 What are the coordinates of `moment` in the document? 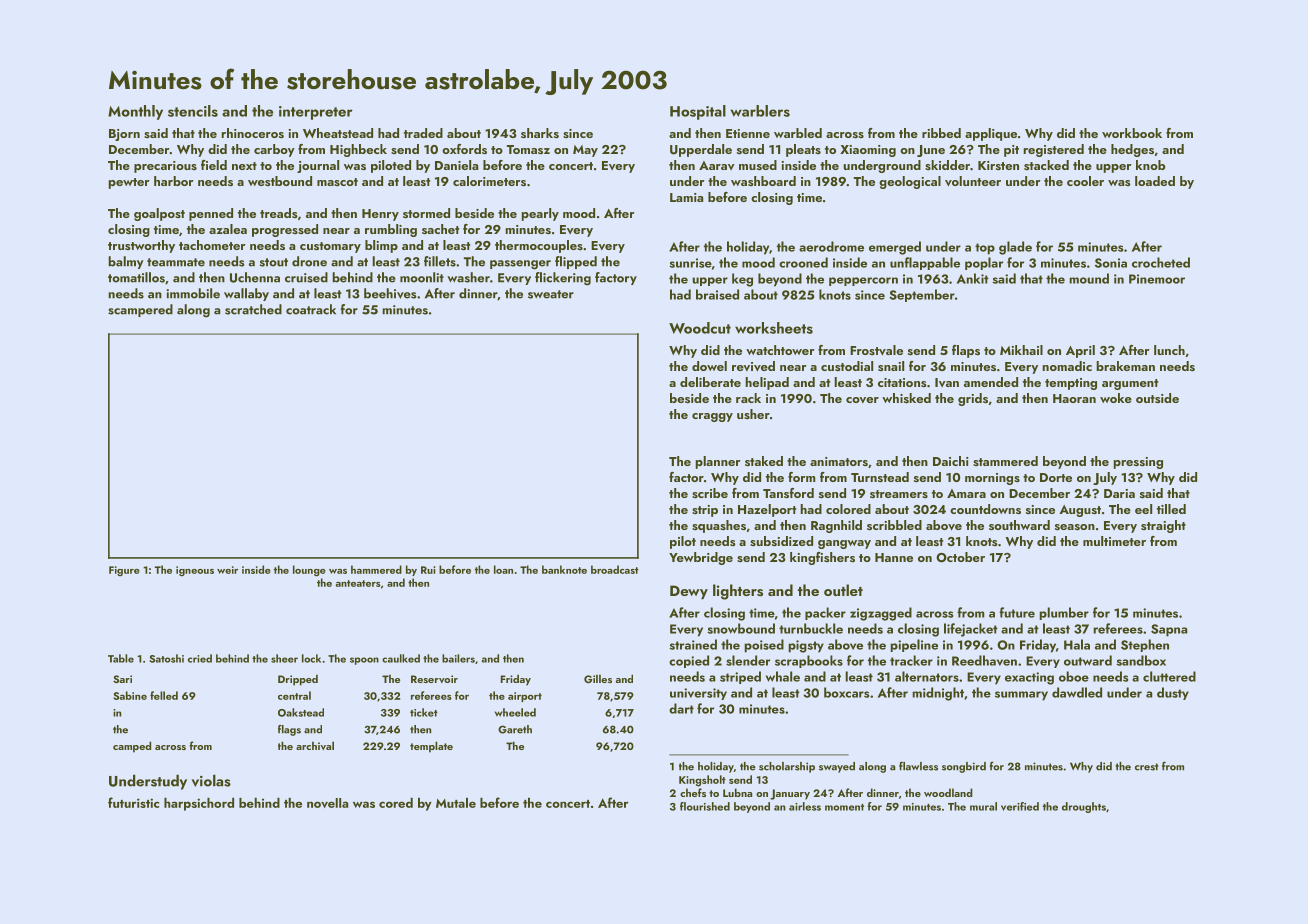 It's located at (844, 807).
